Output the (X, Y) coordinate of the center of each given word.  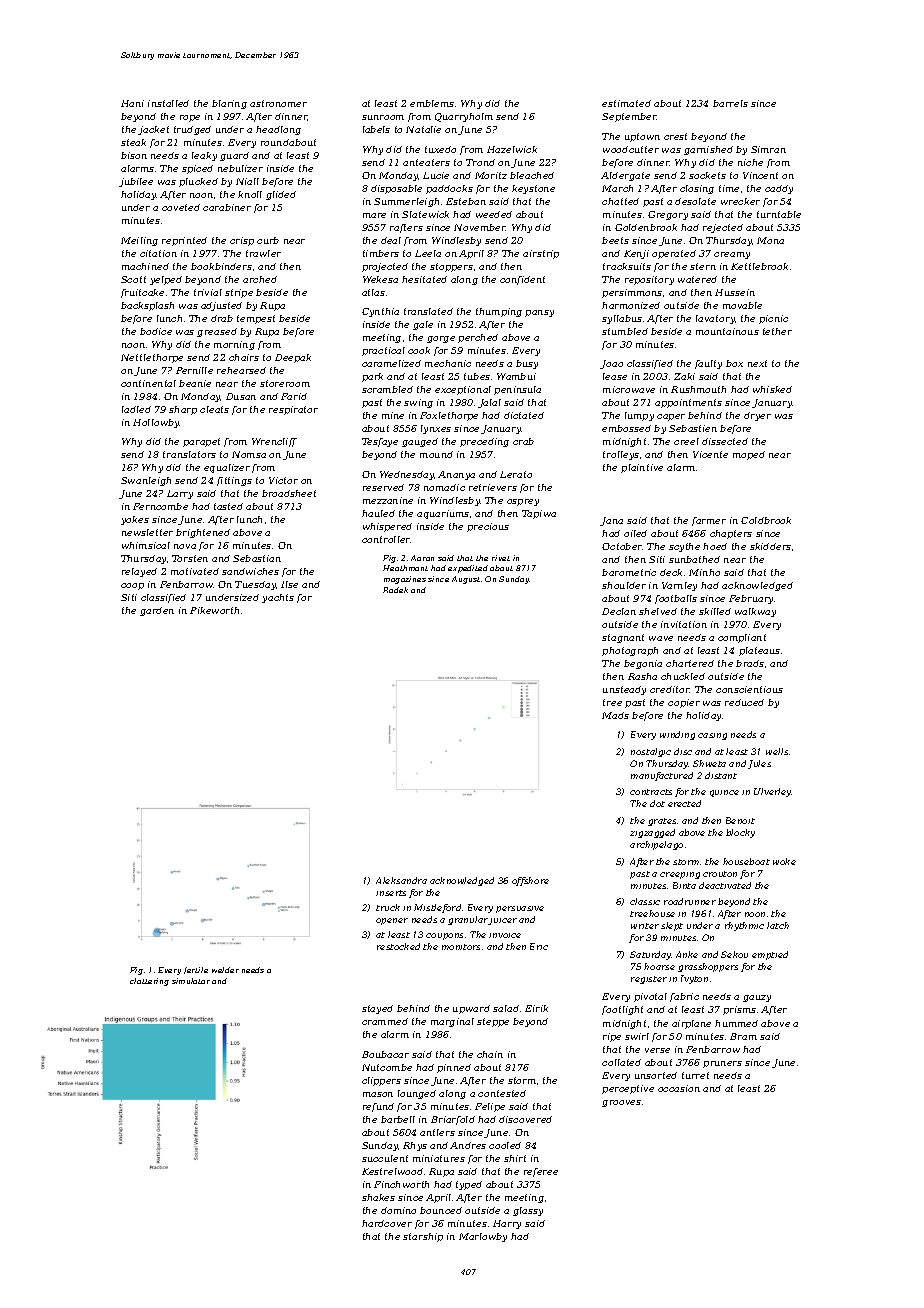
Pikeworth (214, 610)
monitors (461, 947)
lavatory (715, 319)
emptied (770, 955)
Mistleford (437, 908)
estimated (626, 103)
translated (428, 311)
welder (225, 970)
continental (148, 383)
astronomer (278, 103)
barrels (730, 103)
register (649, 980)
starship (423, 1237)
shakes (378, 1197)
